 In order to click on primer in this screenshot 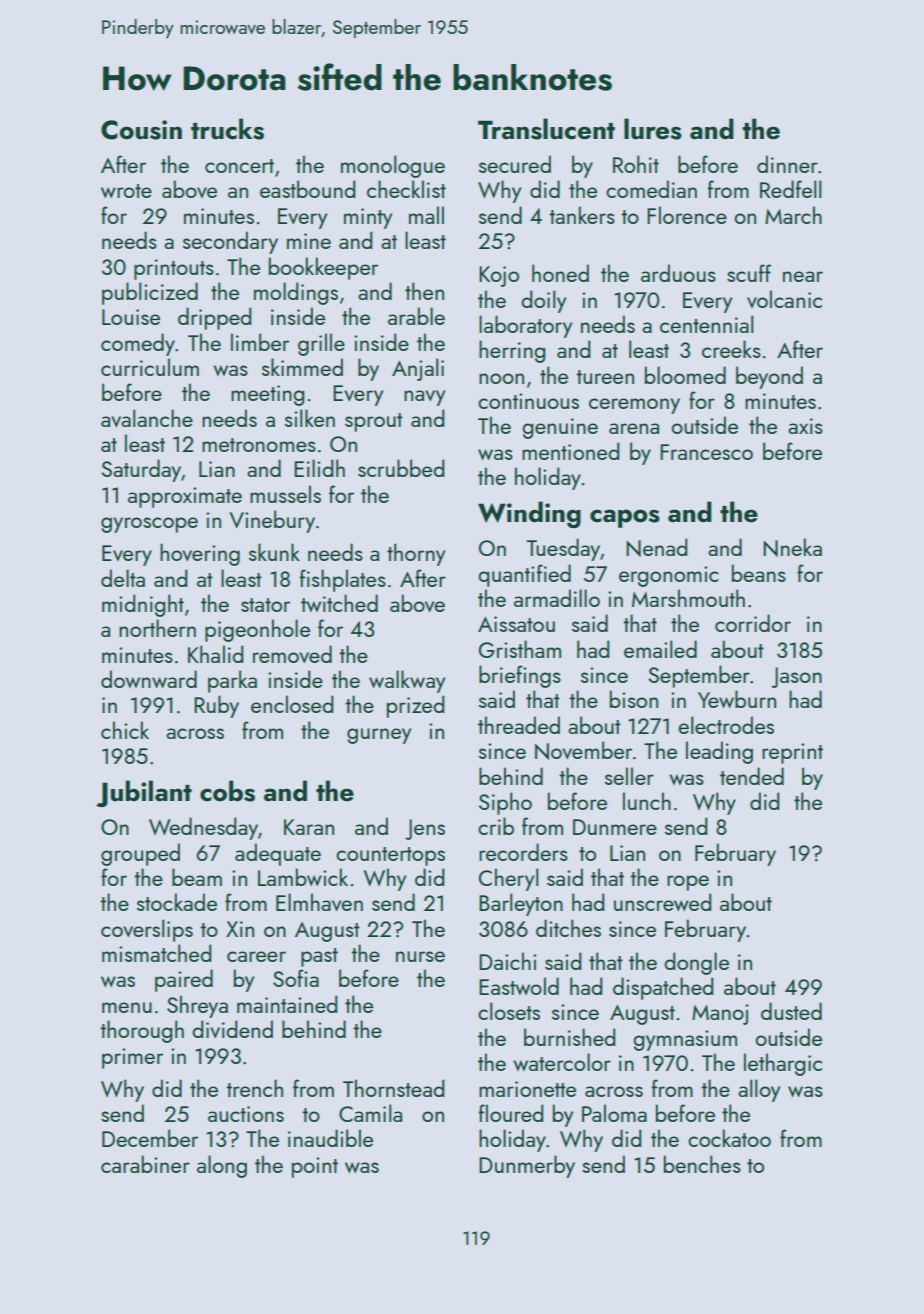, I will do `click(132, 1058)`.
